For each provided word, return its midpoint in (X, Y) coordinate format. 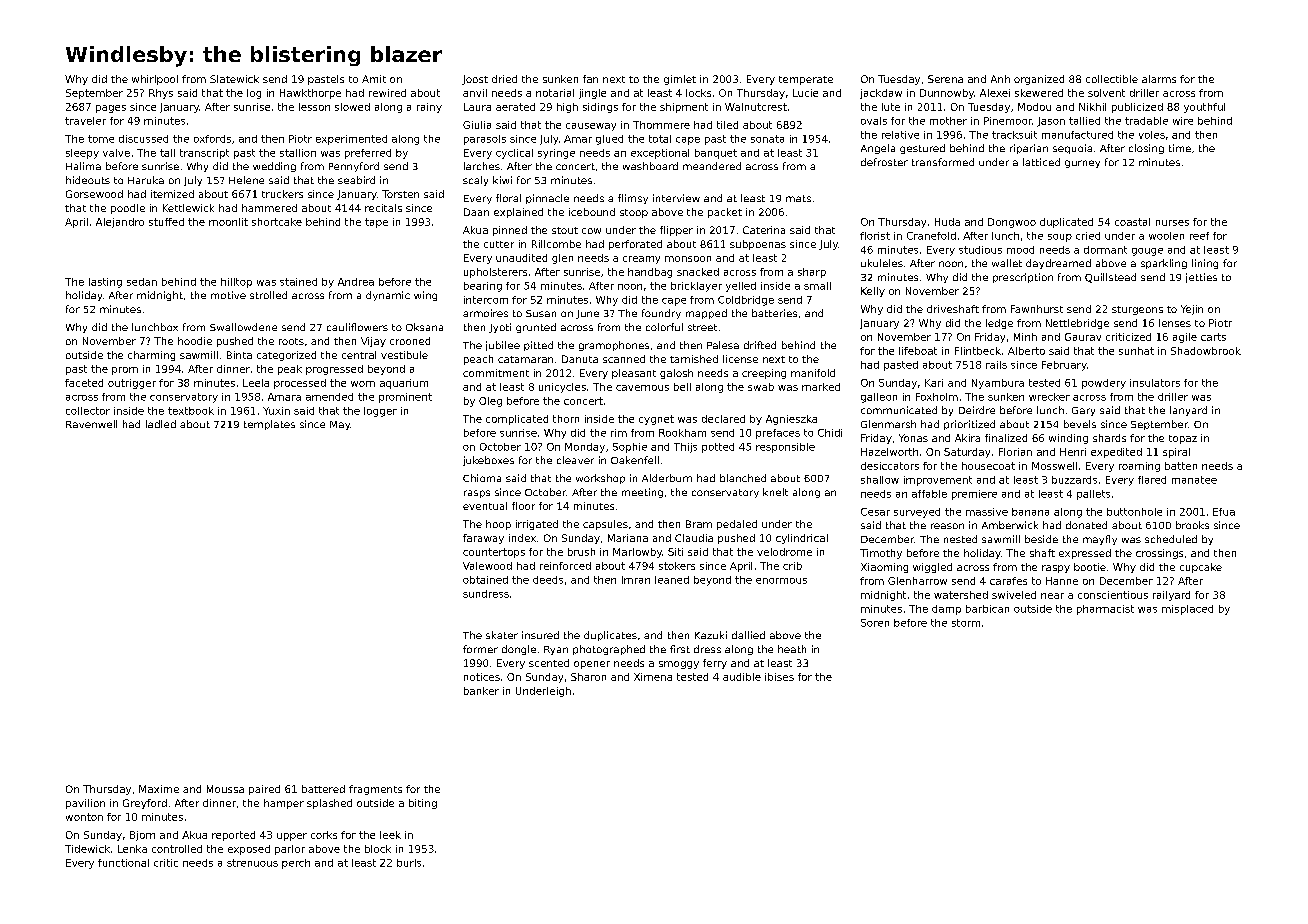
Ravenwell (91, 424)
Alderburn (667, 478)
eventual (485, 506)
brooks (1192, 525)
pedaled (737, 525)
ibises (779, 677)
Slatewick (234, 79)
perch (296, 864)
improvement (938, 481)
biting (423, 804)
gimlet (680, 80)
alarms (1159, 79)
